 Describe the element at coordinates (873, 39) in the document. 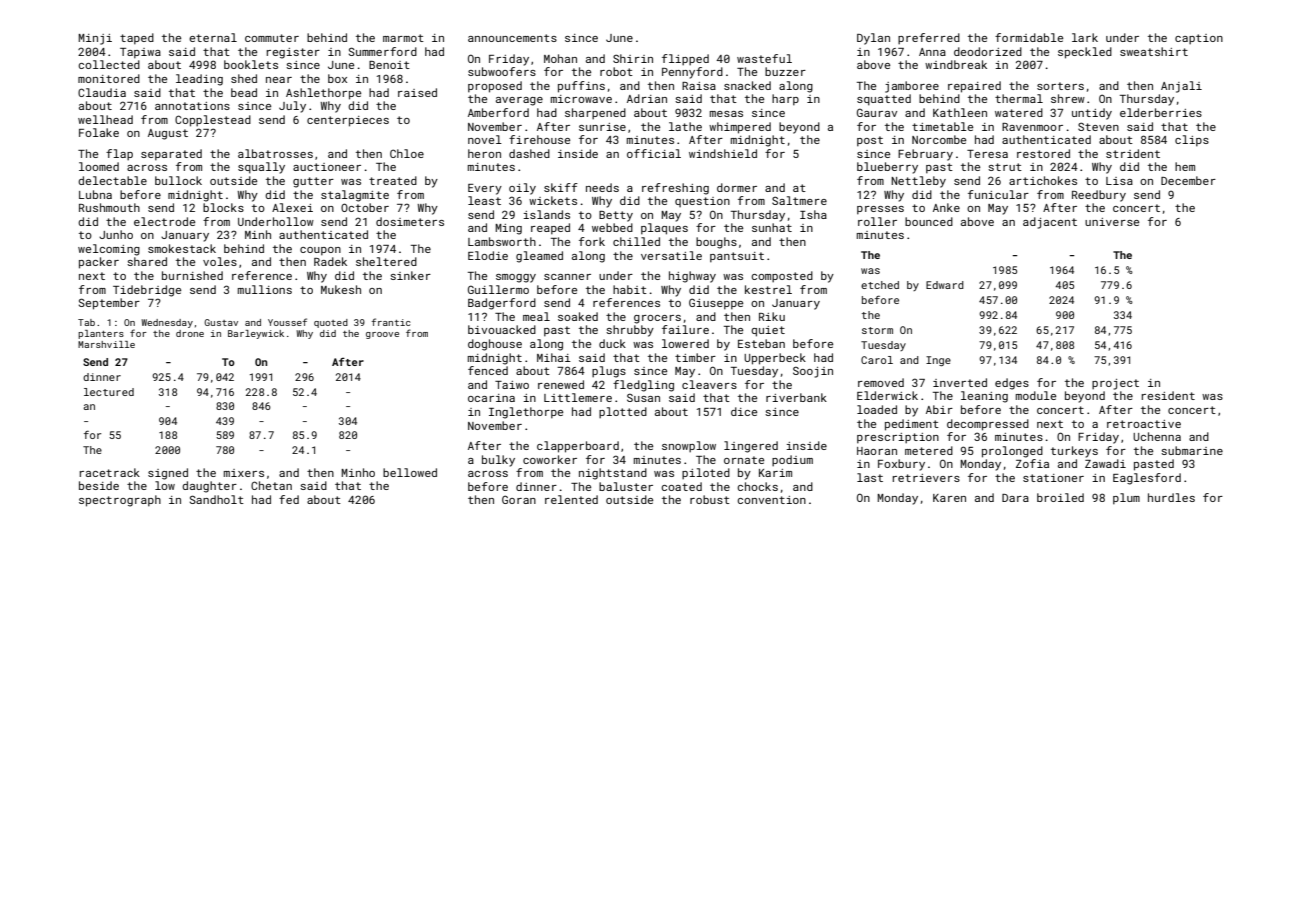

I see `Dylan` at that location.
